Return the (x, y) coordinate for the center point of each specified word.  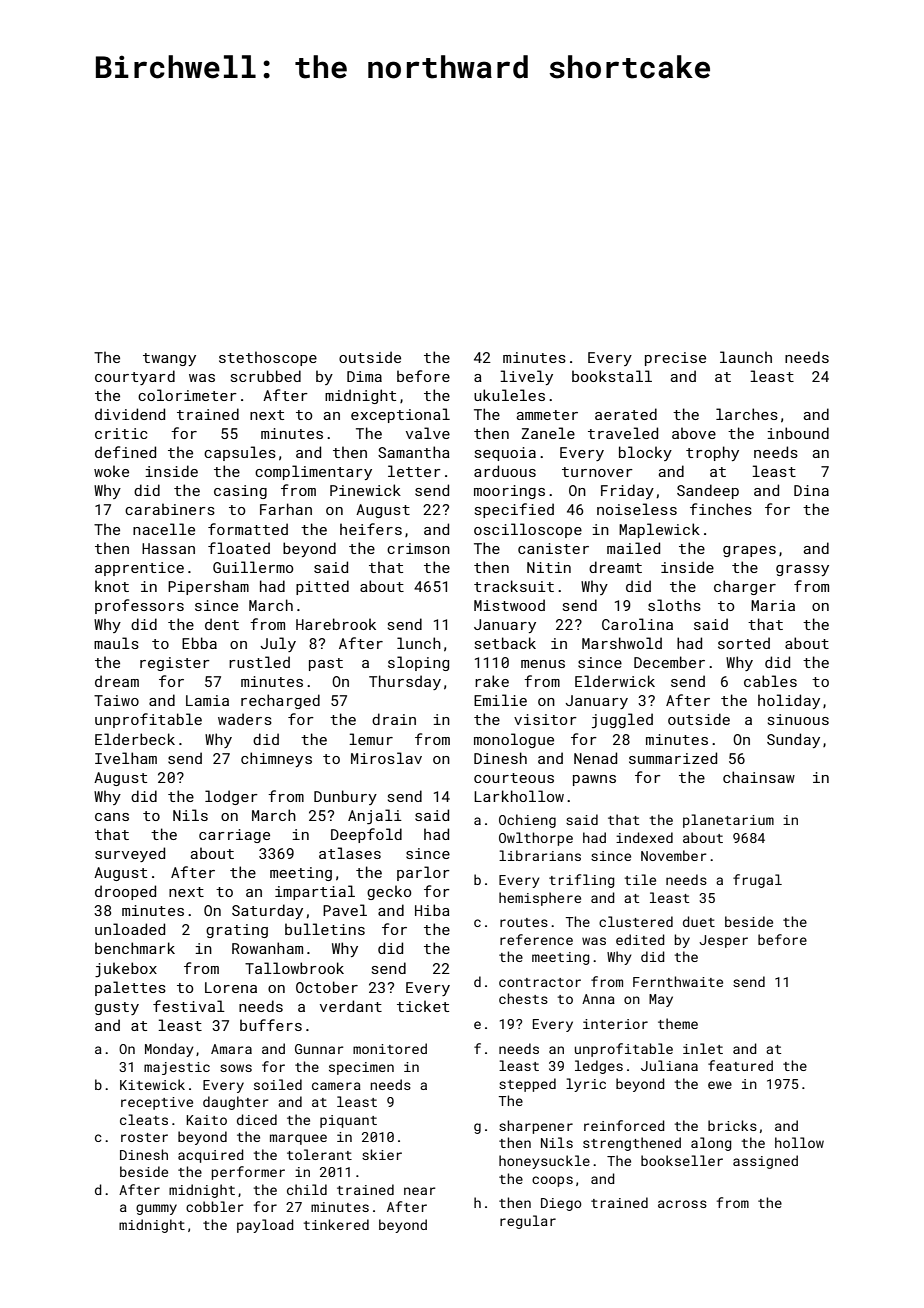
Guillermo (253, 567)
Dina (811, 490)
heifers (371, 529)
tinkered (336, 1224)
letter (414, 471)
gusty (117, 1008)
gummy (156, 1209)
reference (536, 939)
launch (746, 357)
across (682, 1204)
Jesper (723, 941)
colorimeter (187, 395)
